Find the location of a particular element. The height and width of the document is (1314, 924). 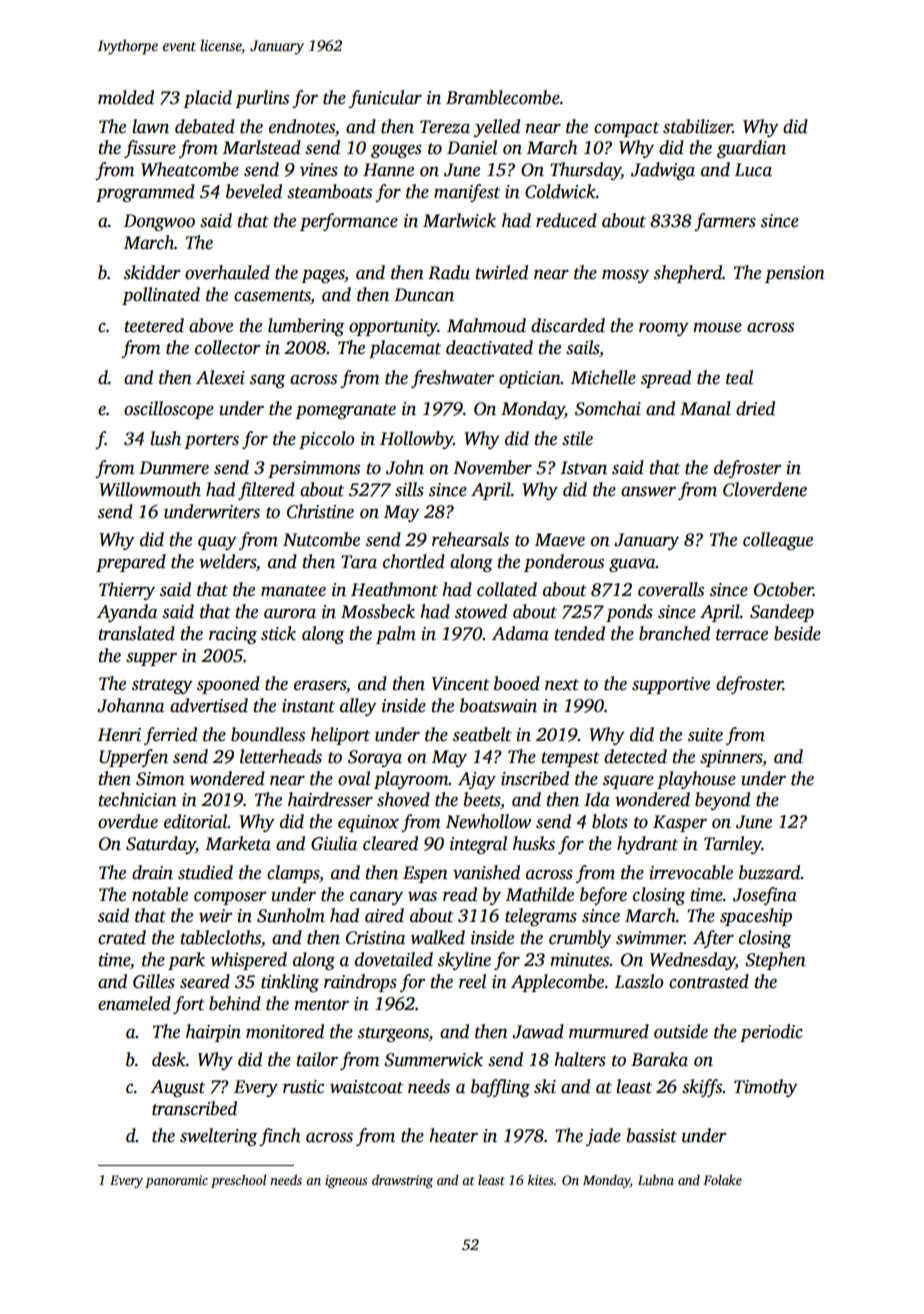

Folake is located at coordinates (722, 1179).
